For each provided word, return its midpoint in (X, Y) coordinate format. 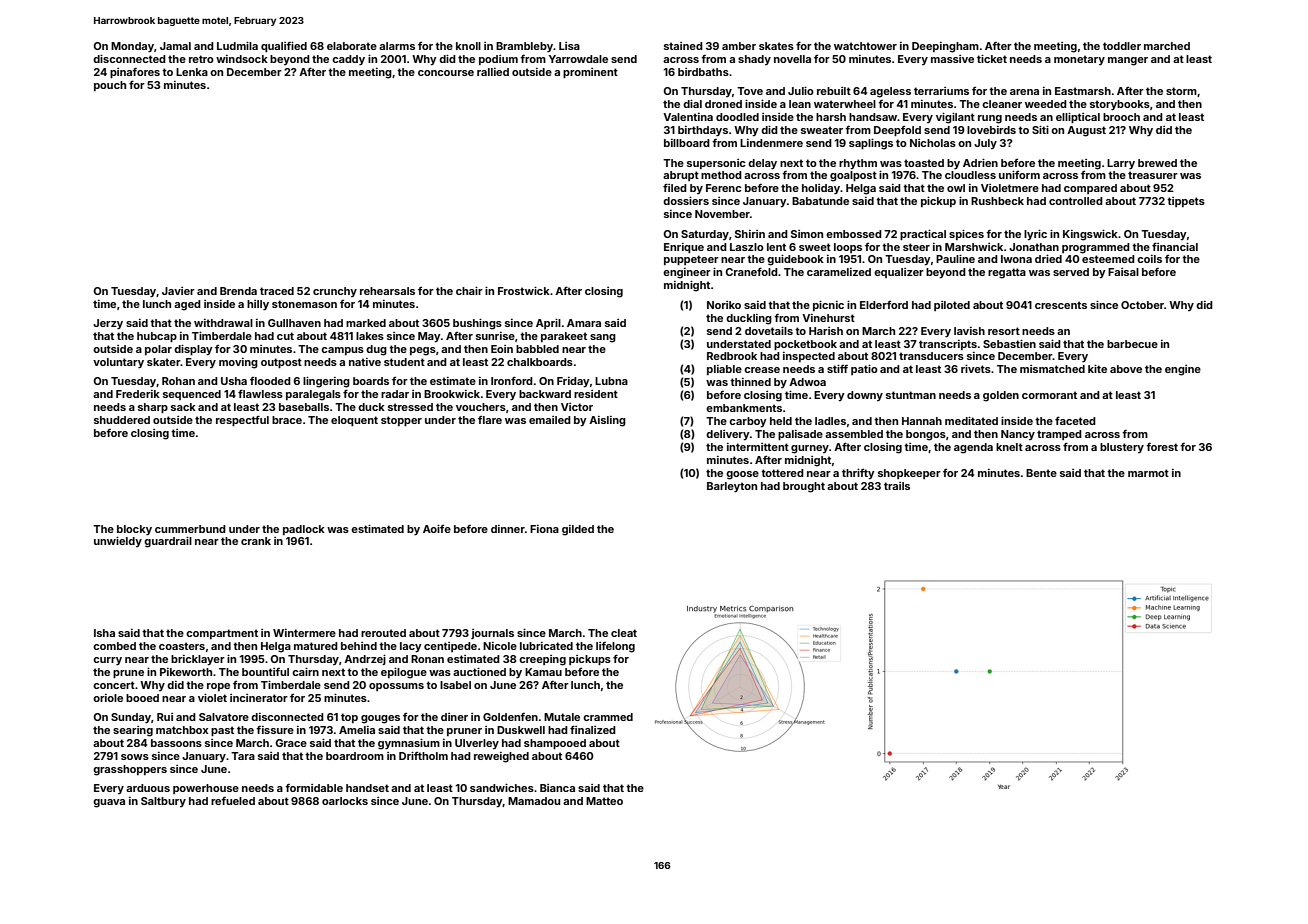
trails (897, 486)
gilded (578, 530)
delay (762, 164)
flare (490, 420)
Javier (178, 291)
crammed (608, 717)
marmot (1148, 473)
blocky (134, 530)
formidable (314, 787)
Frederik (138, 394)
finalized (593, 729)
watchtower (865, 46)
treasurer (1153, 175)
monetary (1079, 60)
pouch (110, 86)
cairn (305, 671)
